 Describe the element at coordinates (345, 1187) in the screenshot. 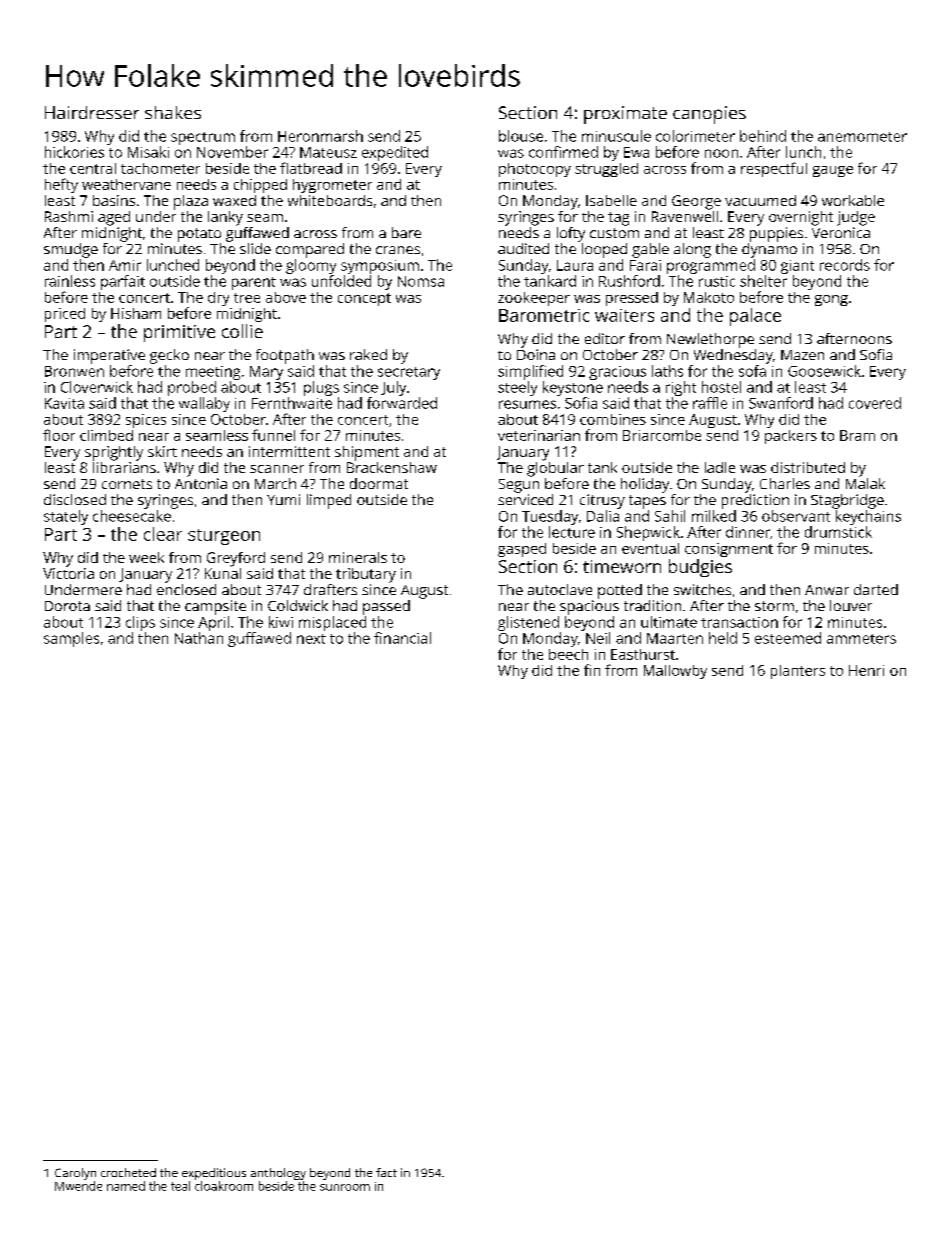

I see `sunroom` at that location.
